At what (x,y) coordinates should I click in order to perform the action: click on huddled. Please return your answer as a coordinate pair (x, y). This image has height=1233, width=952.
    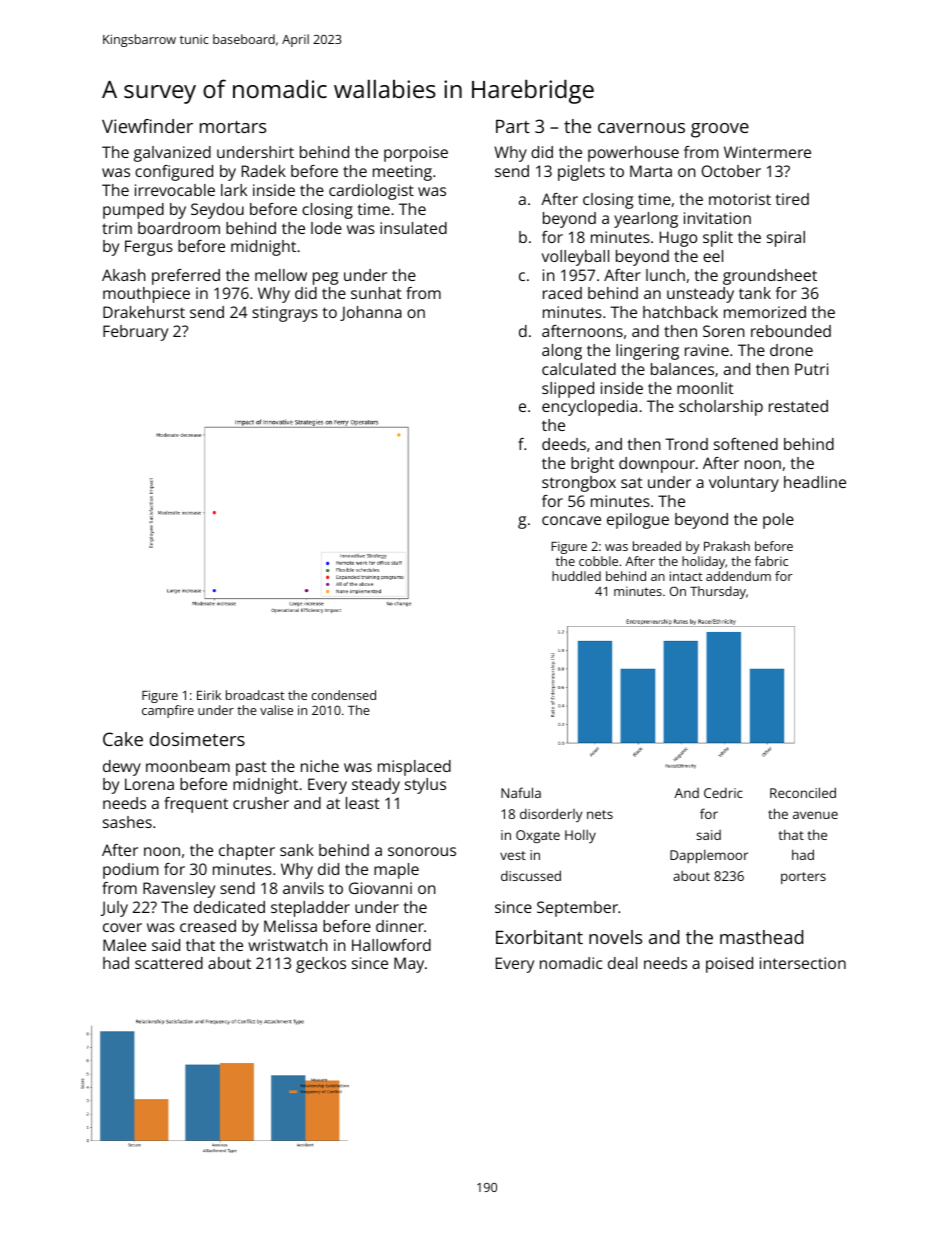
    Looking at the image, I should click on (576, 576).
